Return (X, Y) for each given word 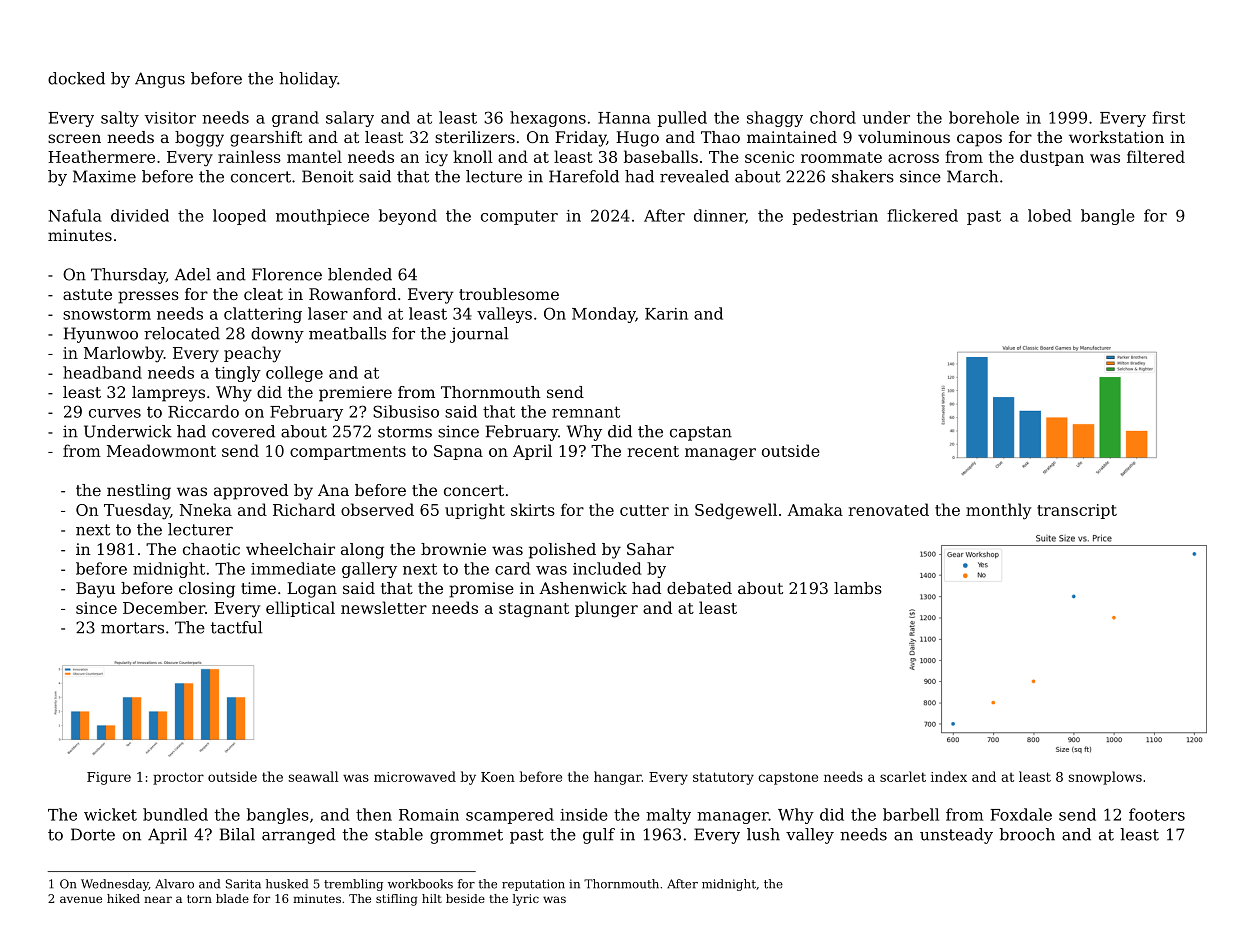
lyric (525, 900)
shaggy (775, 119)
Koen (498, 777)
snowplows (1105, 778)
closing (207, 590)
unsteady (956, 836)
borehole (984, 117)
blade (232, 898)
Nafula (75, 215)
